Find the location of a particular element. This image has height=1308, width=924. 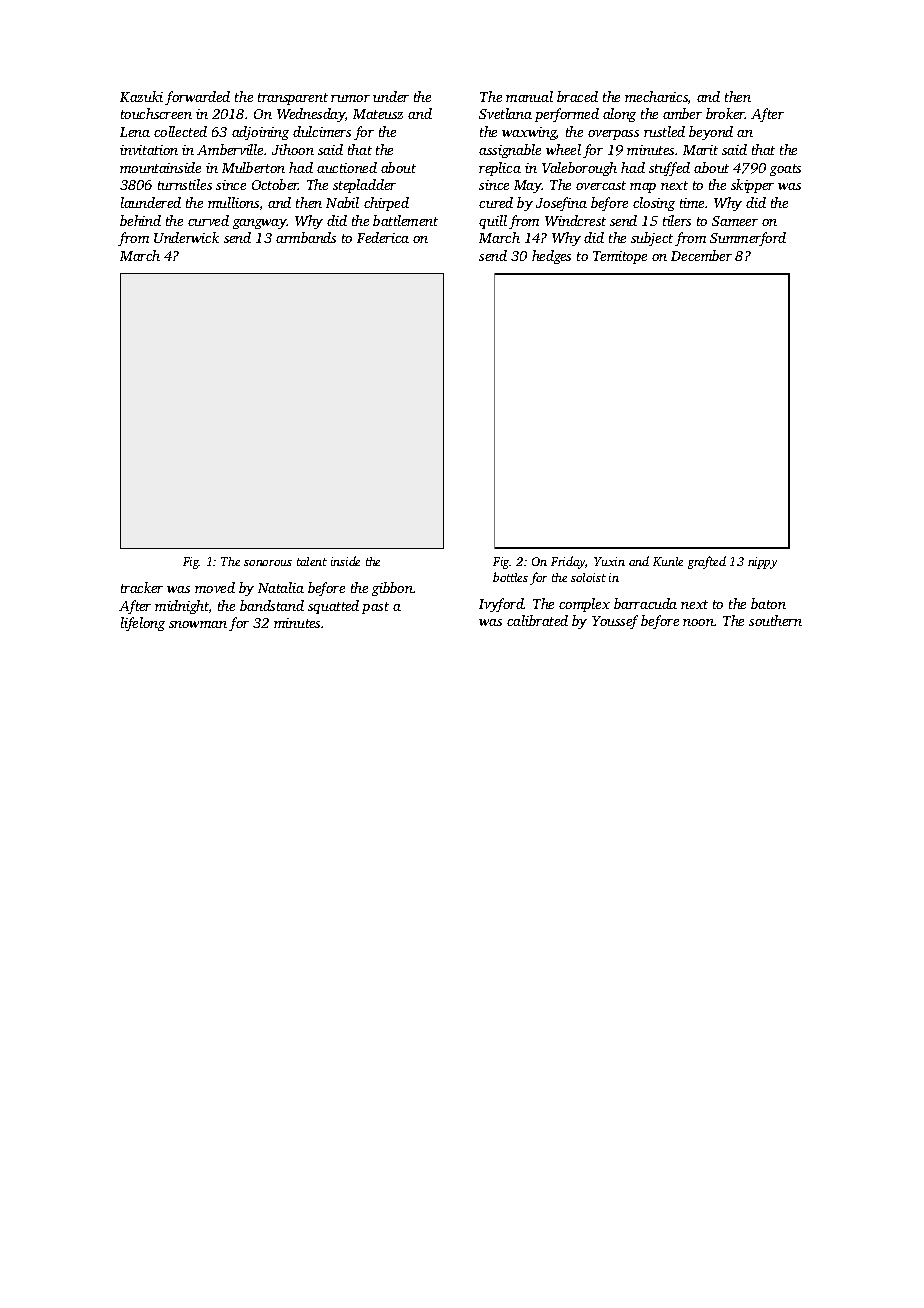

transparent is located at coordinates (293, 99).
